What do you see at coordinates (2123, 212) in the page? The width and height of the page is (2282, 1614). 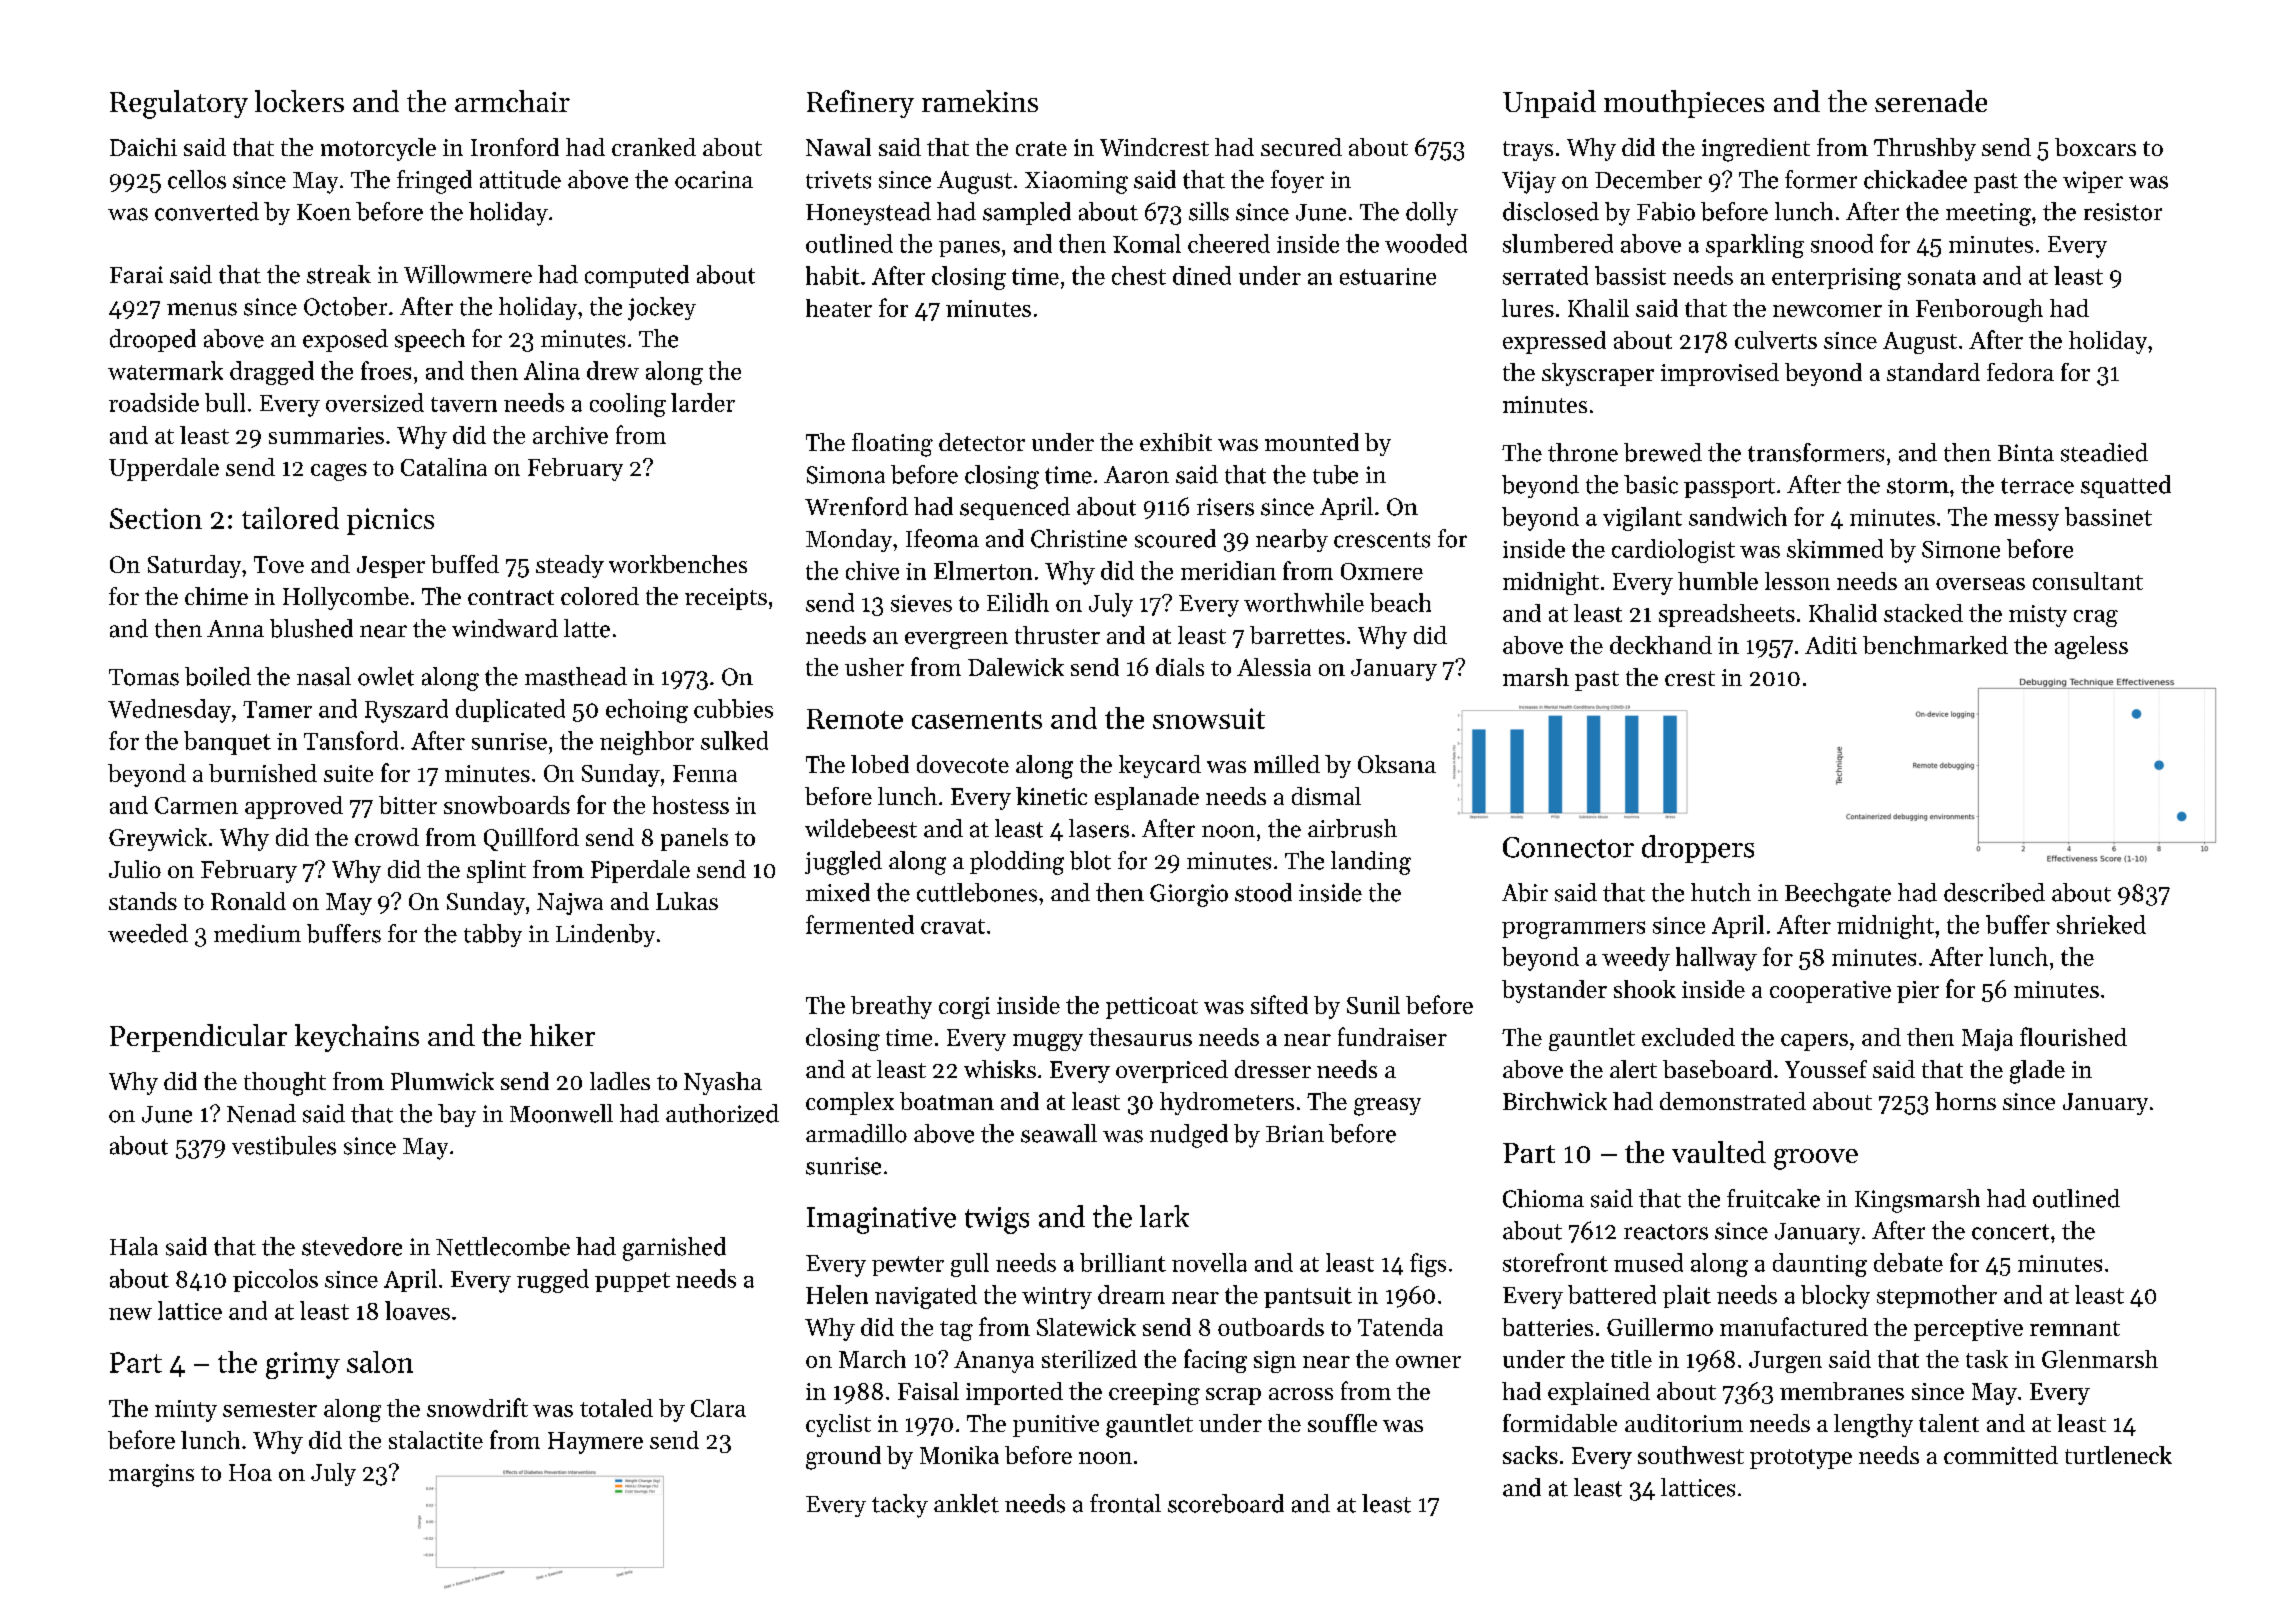 I see `resistor` at bounding box center [2123, 212].
